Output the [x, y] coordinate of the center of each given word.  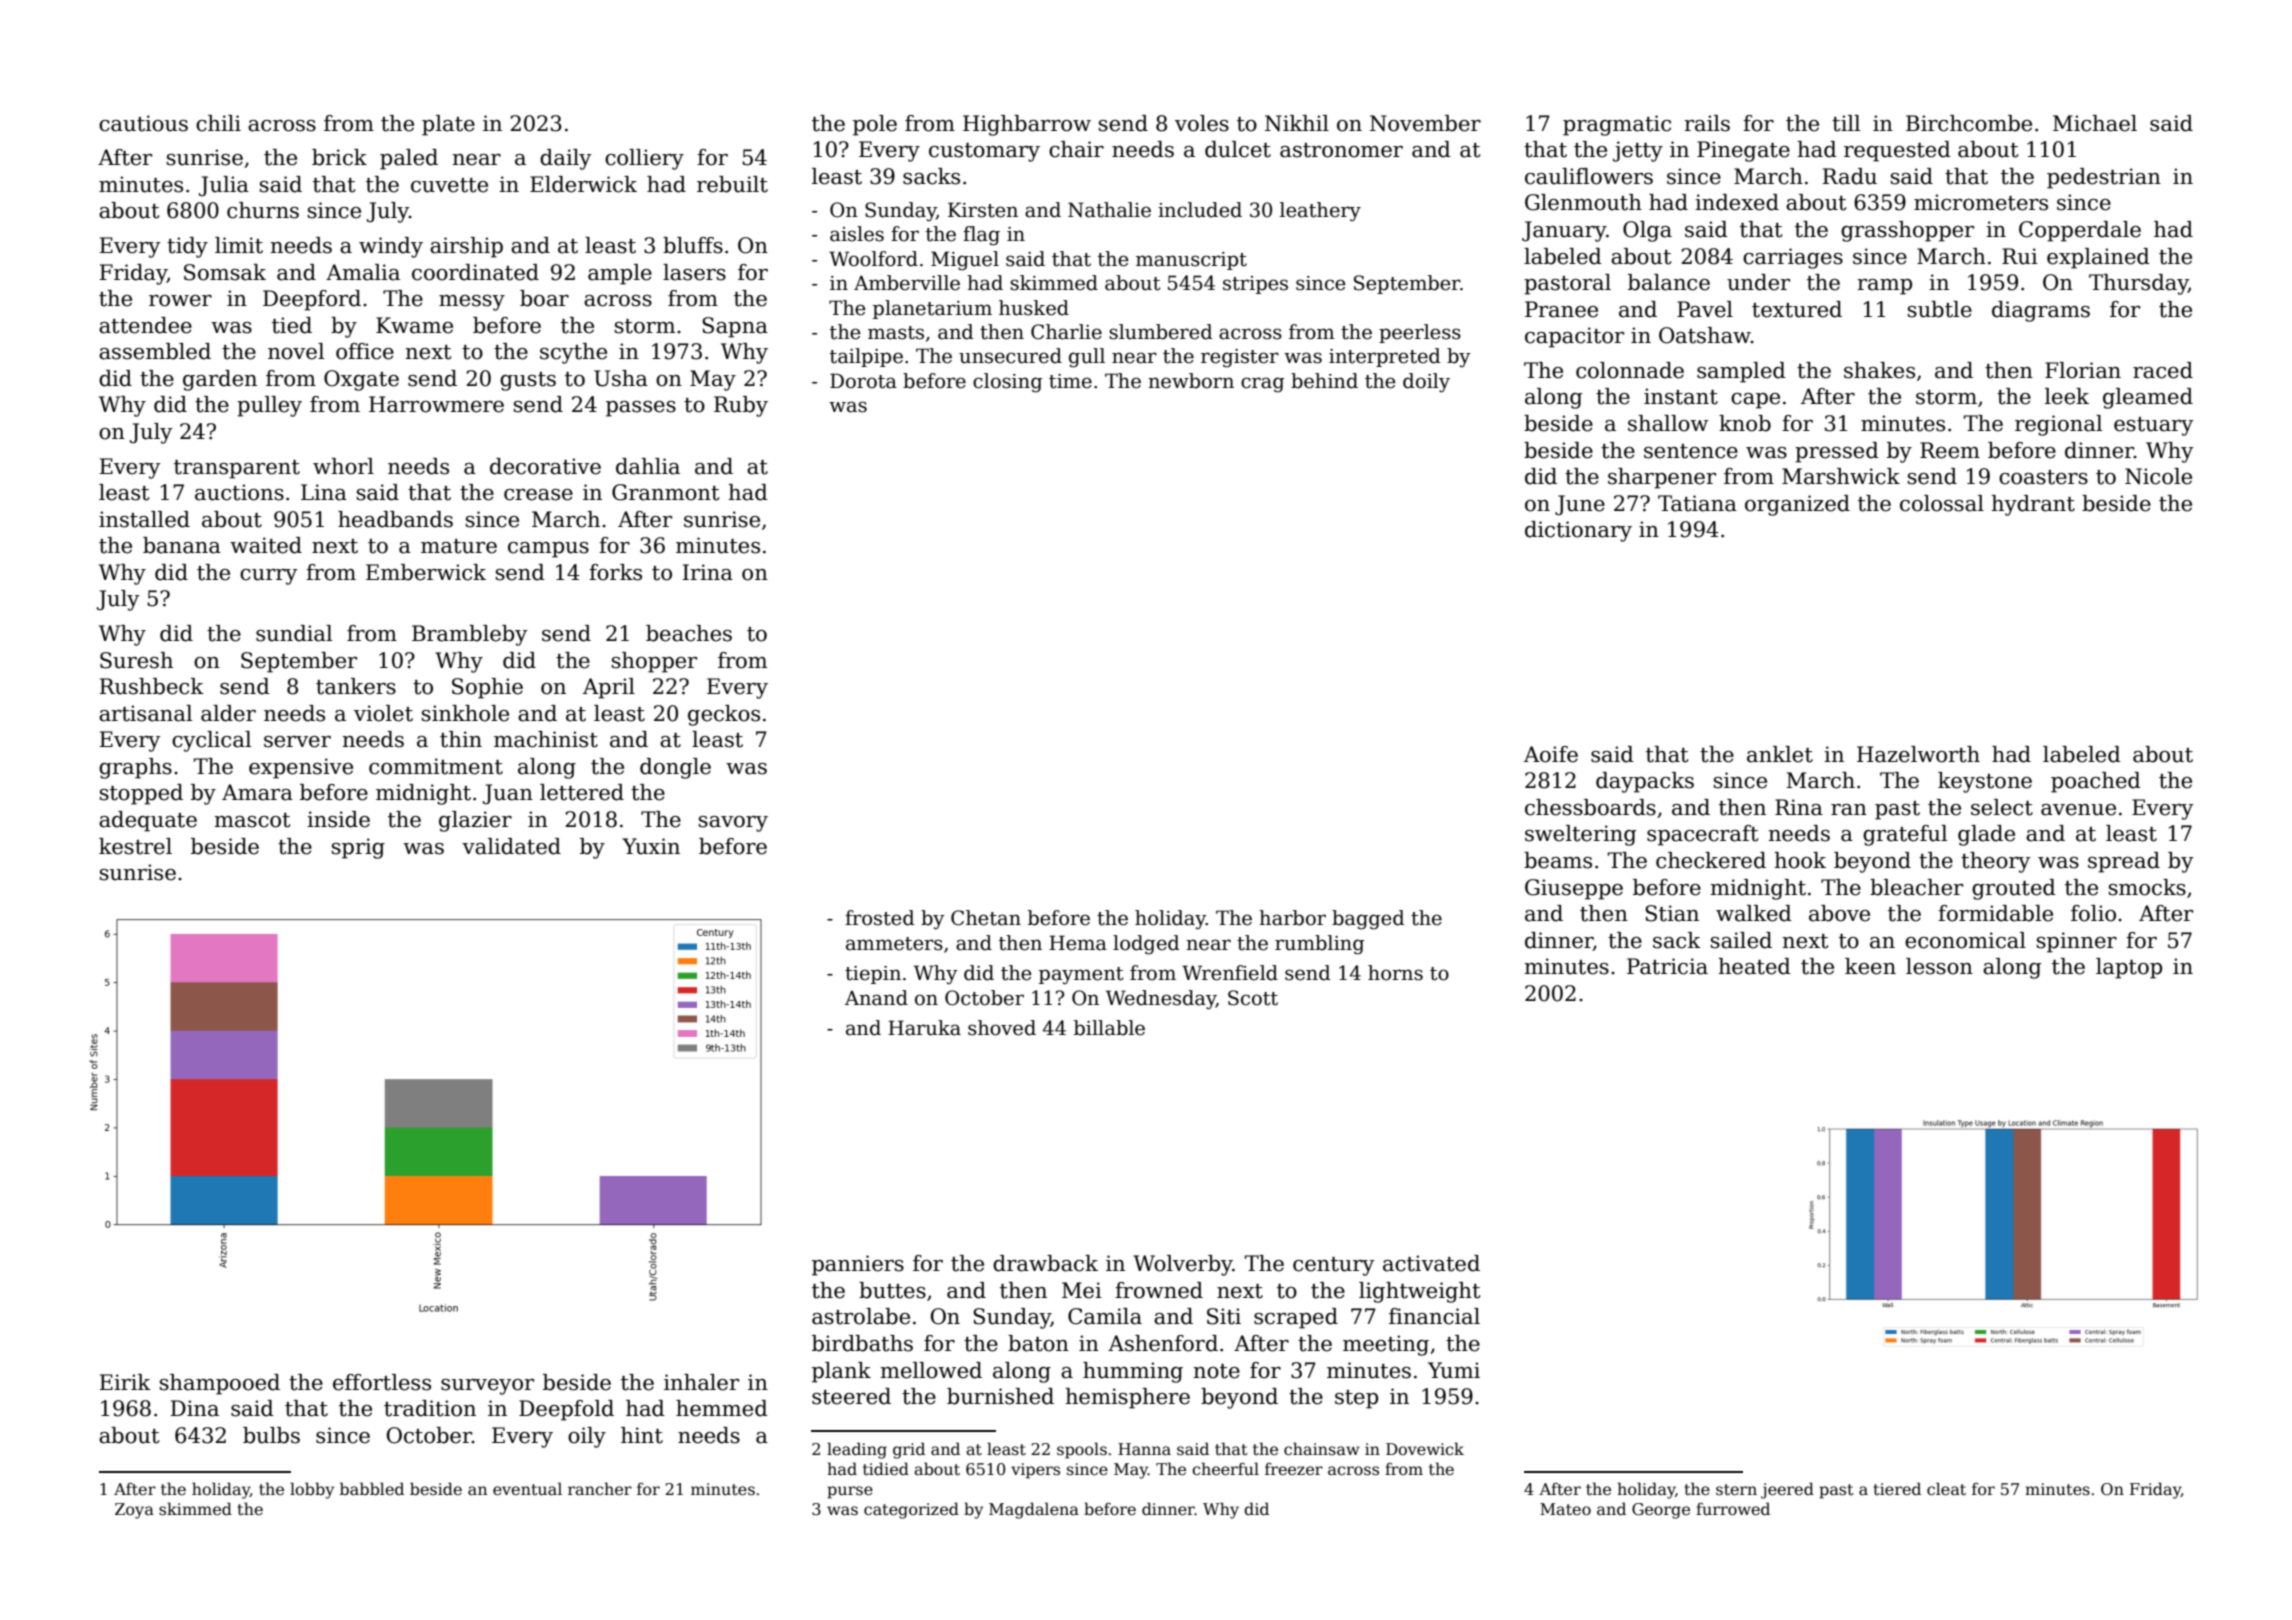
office [365, 351]
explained [2098, 258]
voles [1202, 123]
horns [1395, 973]
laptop [2129, 968]
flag [981, 236]
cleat [1946, 1489]
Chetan [986, 918]
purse [850, 1492]
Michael [2095, 123]
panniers [858, 1265]
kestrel [135, 846]
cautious [143, 123]
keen [1870, 966]
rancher [600, 1488]
